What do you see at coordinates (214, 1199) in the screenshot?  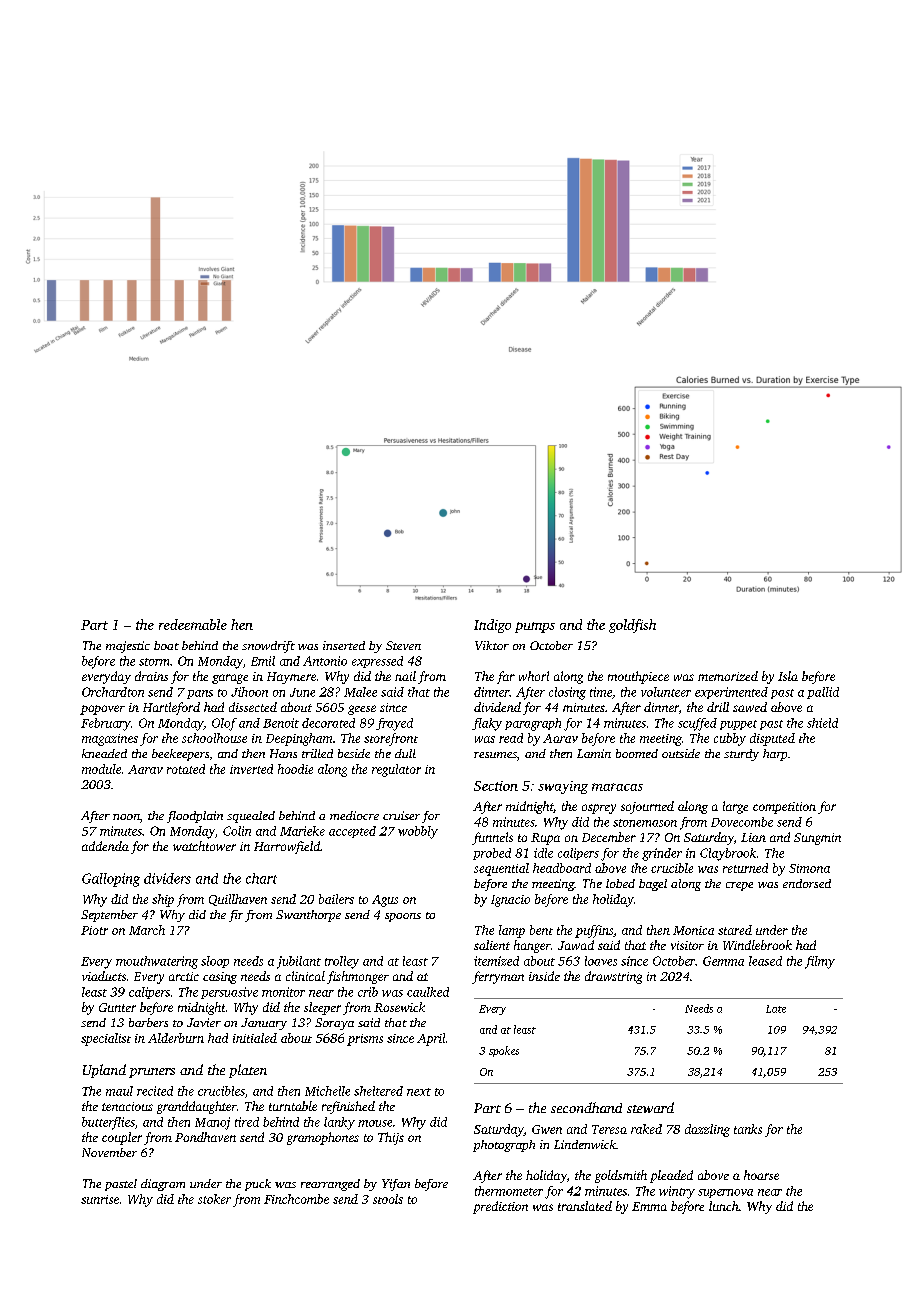 I see `stoker` at bounding box center [214, 1199].
